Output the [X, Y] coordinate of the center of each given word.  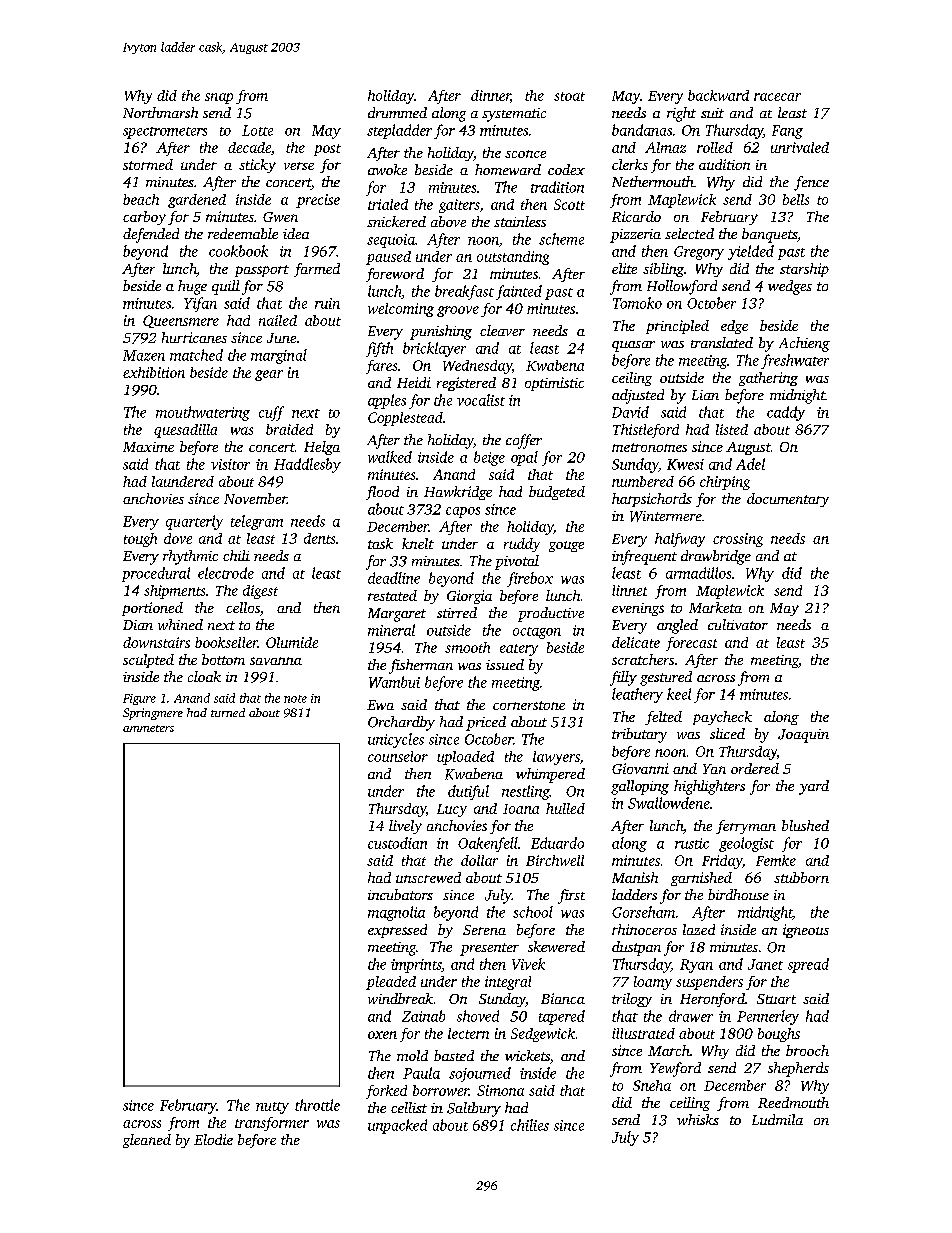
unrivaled [800, 147]
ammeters [148, 728]
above [448, 221]
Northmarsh [160, 112]
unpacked [397, 1126]
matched [196, 355]
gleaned [147, 1141]
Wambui [394, 682]
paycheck [722, 718]
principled [677, 327]
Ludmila [777, 1119]
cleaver [502, 330]
